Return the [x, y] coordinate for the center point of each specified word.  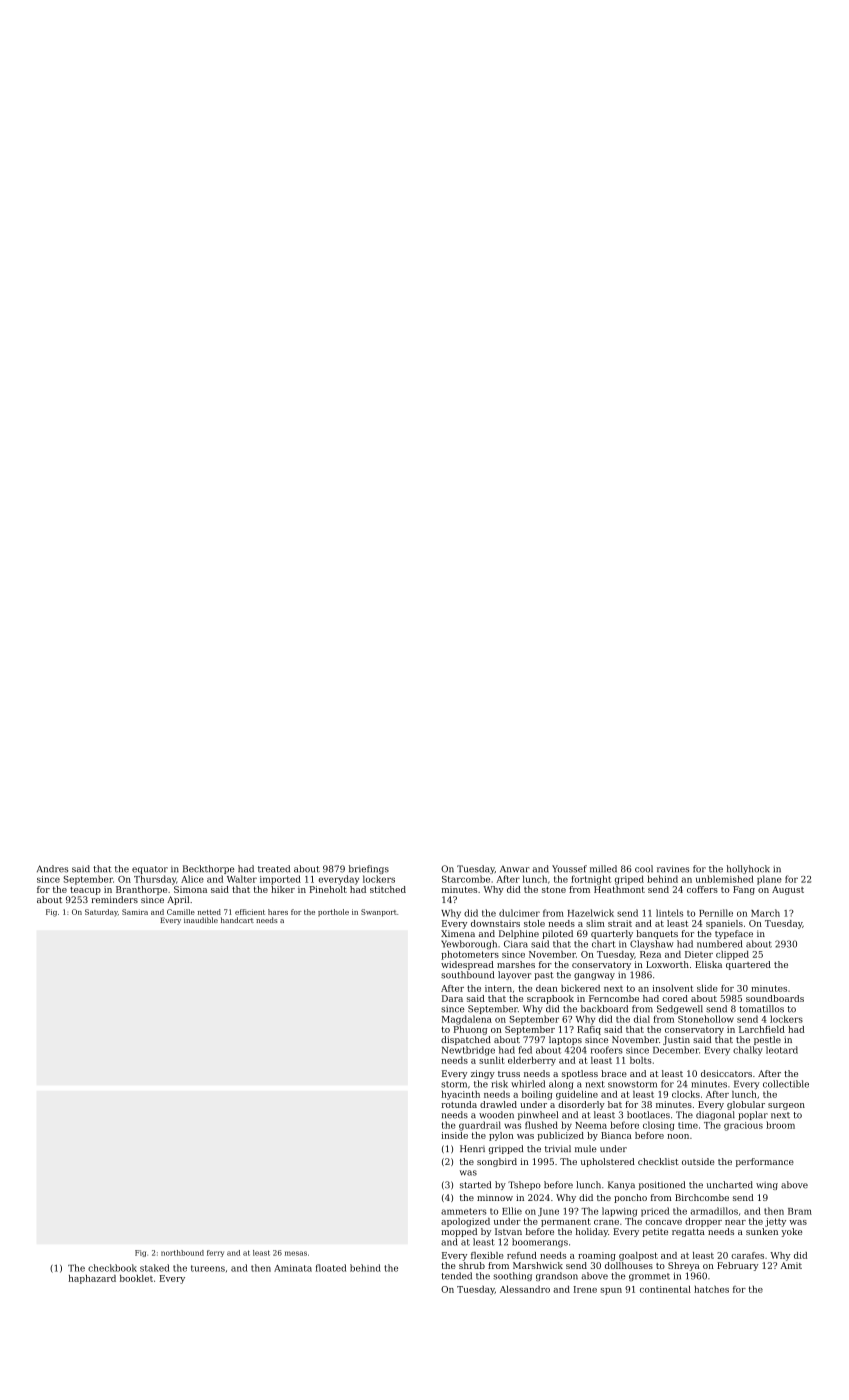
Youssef [569, 869]
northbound [182, 1253]
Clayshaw [651, 945]
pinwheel [538, 1115]
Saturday [101, 913]
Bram [800, 1211]
